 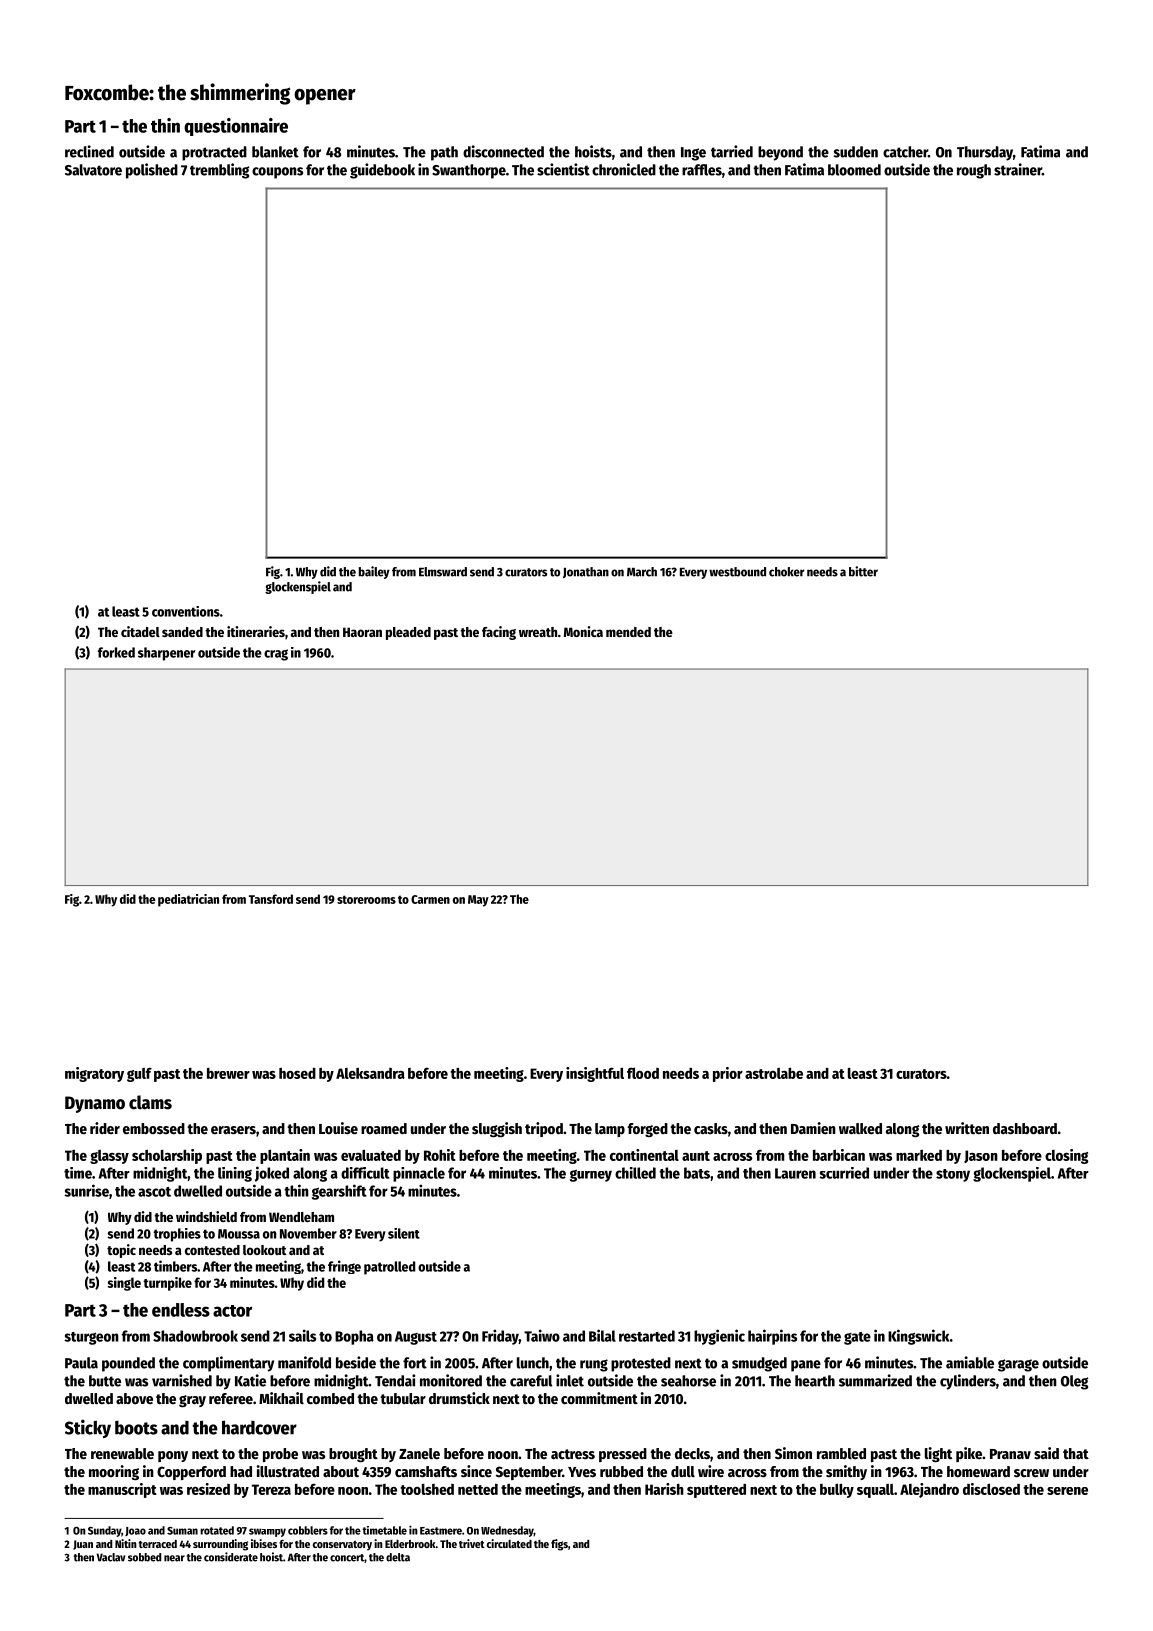 What do you see at coordinates (231, 1398) in the image?
I see `referee` at bounding box center [231, 1398].
